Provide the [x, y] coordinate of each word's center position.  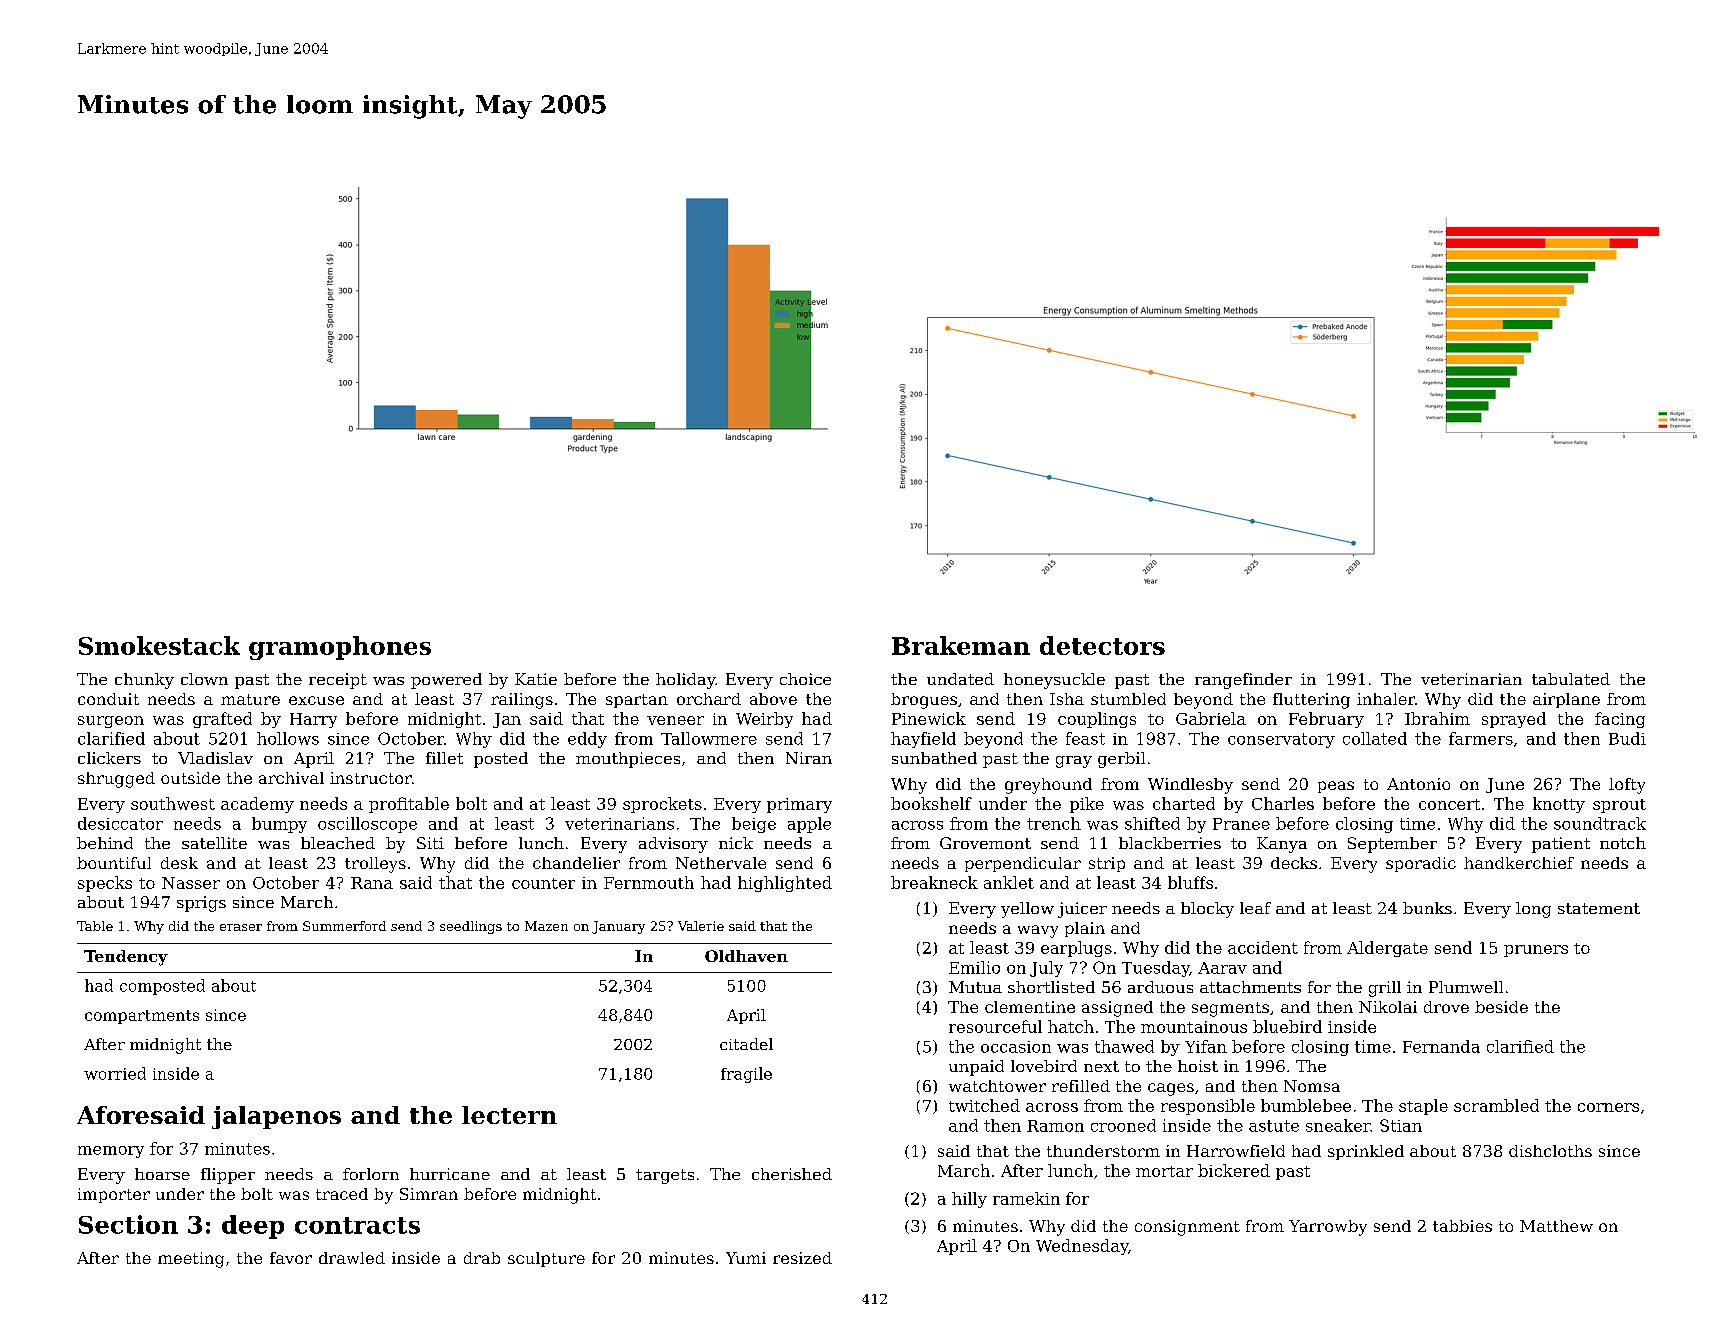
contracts [357, 1225]
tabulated [1571, 679]
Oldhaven [746, 956]
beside [1501, 1007]
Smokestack [159, 645]
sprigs [201, 904]
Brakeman [961, 645]
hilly [969, 1200]
